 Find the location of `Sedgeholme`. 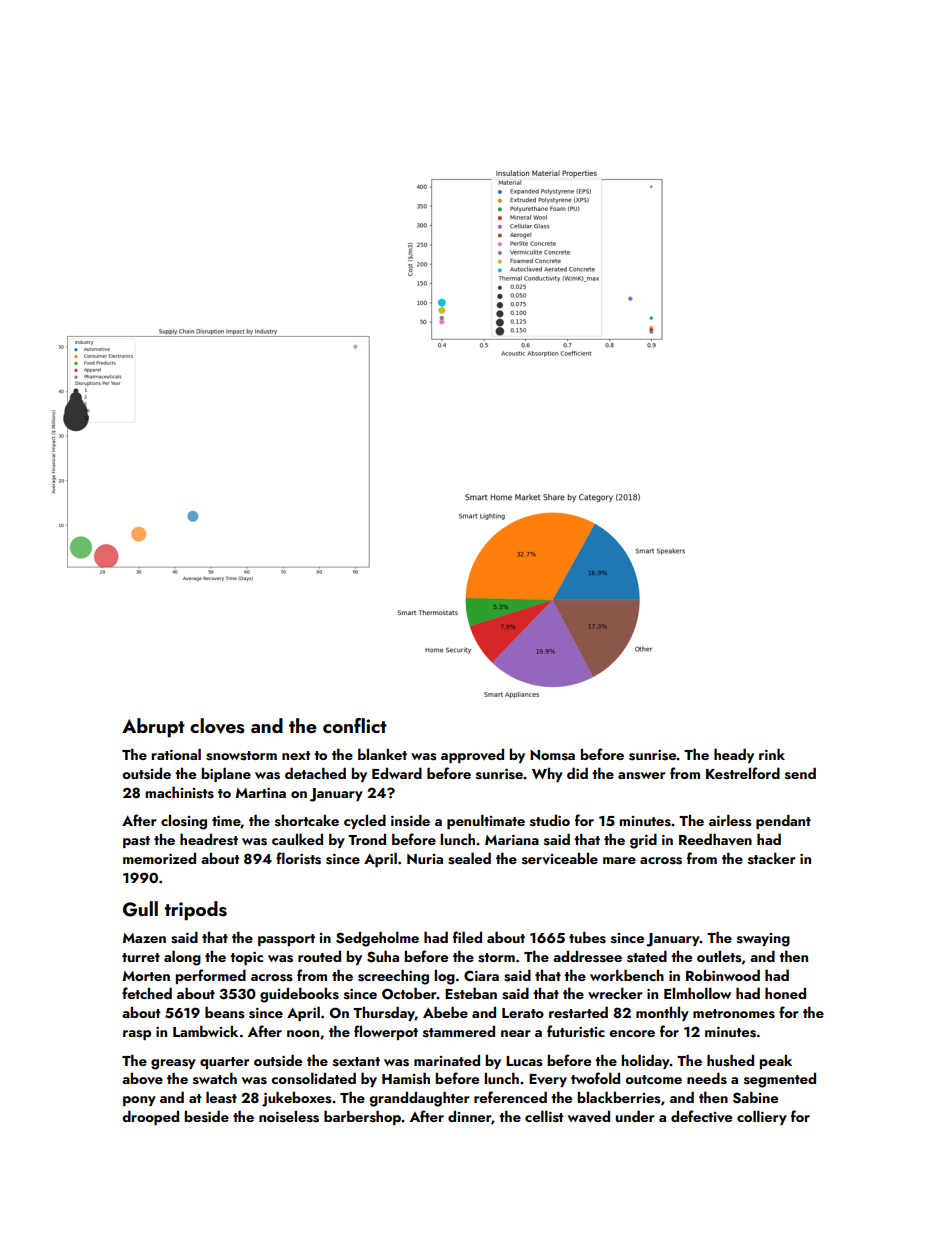

Sedgeholme is located at coordinates (377, 939).
